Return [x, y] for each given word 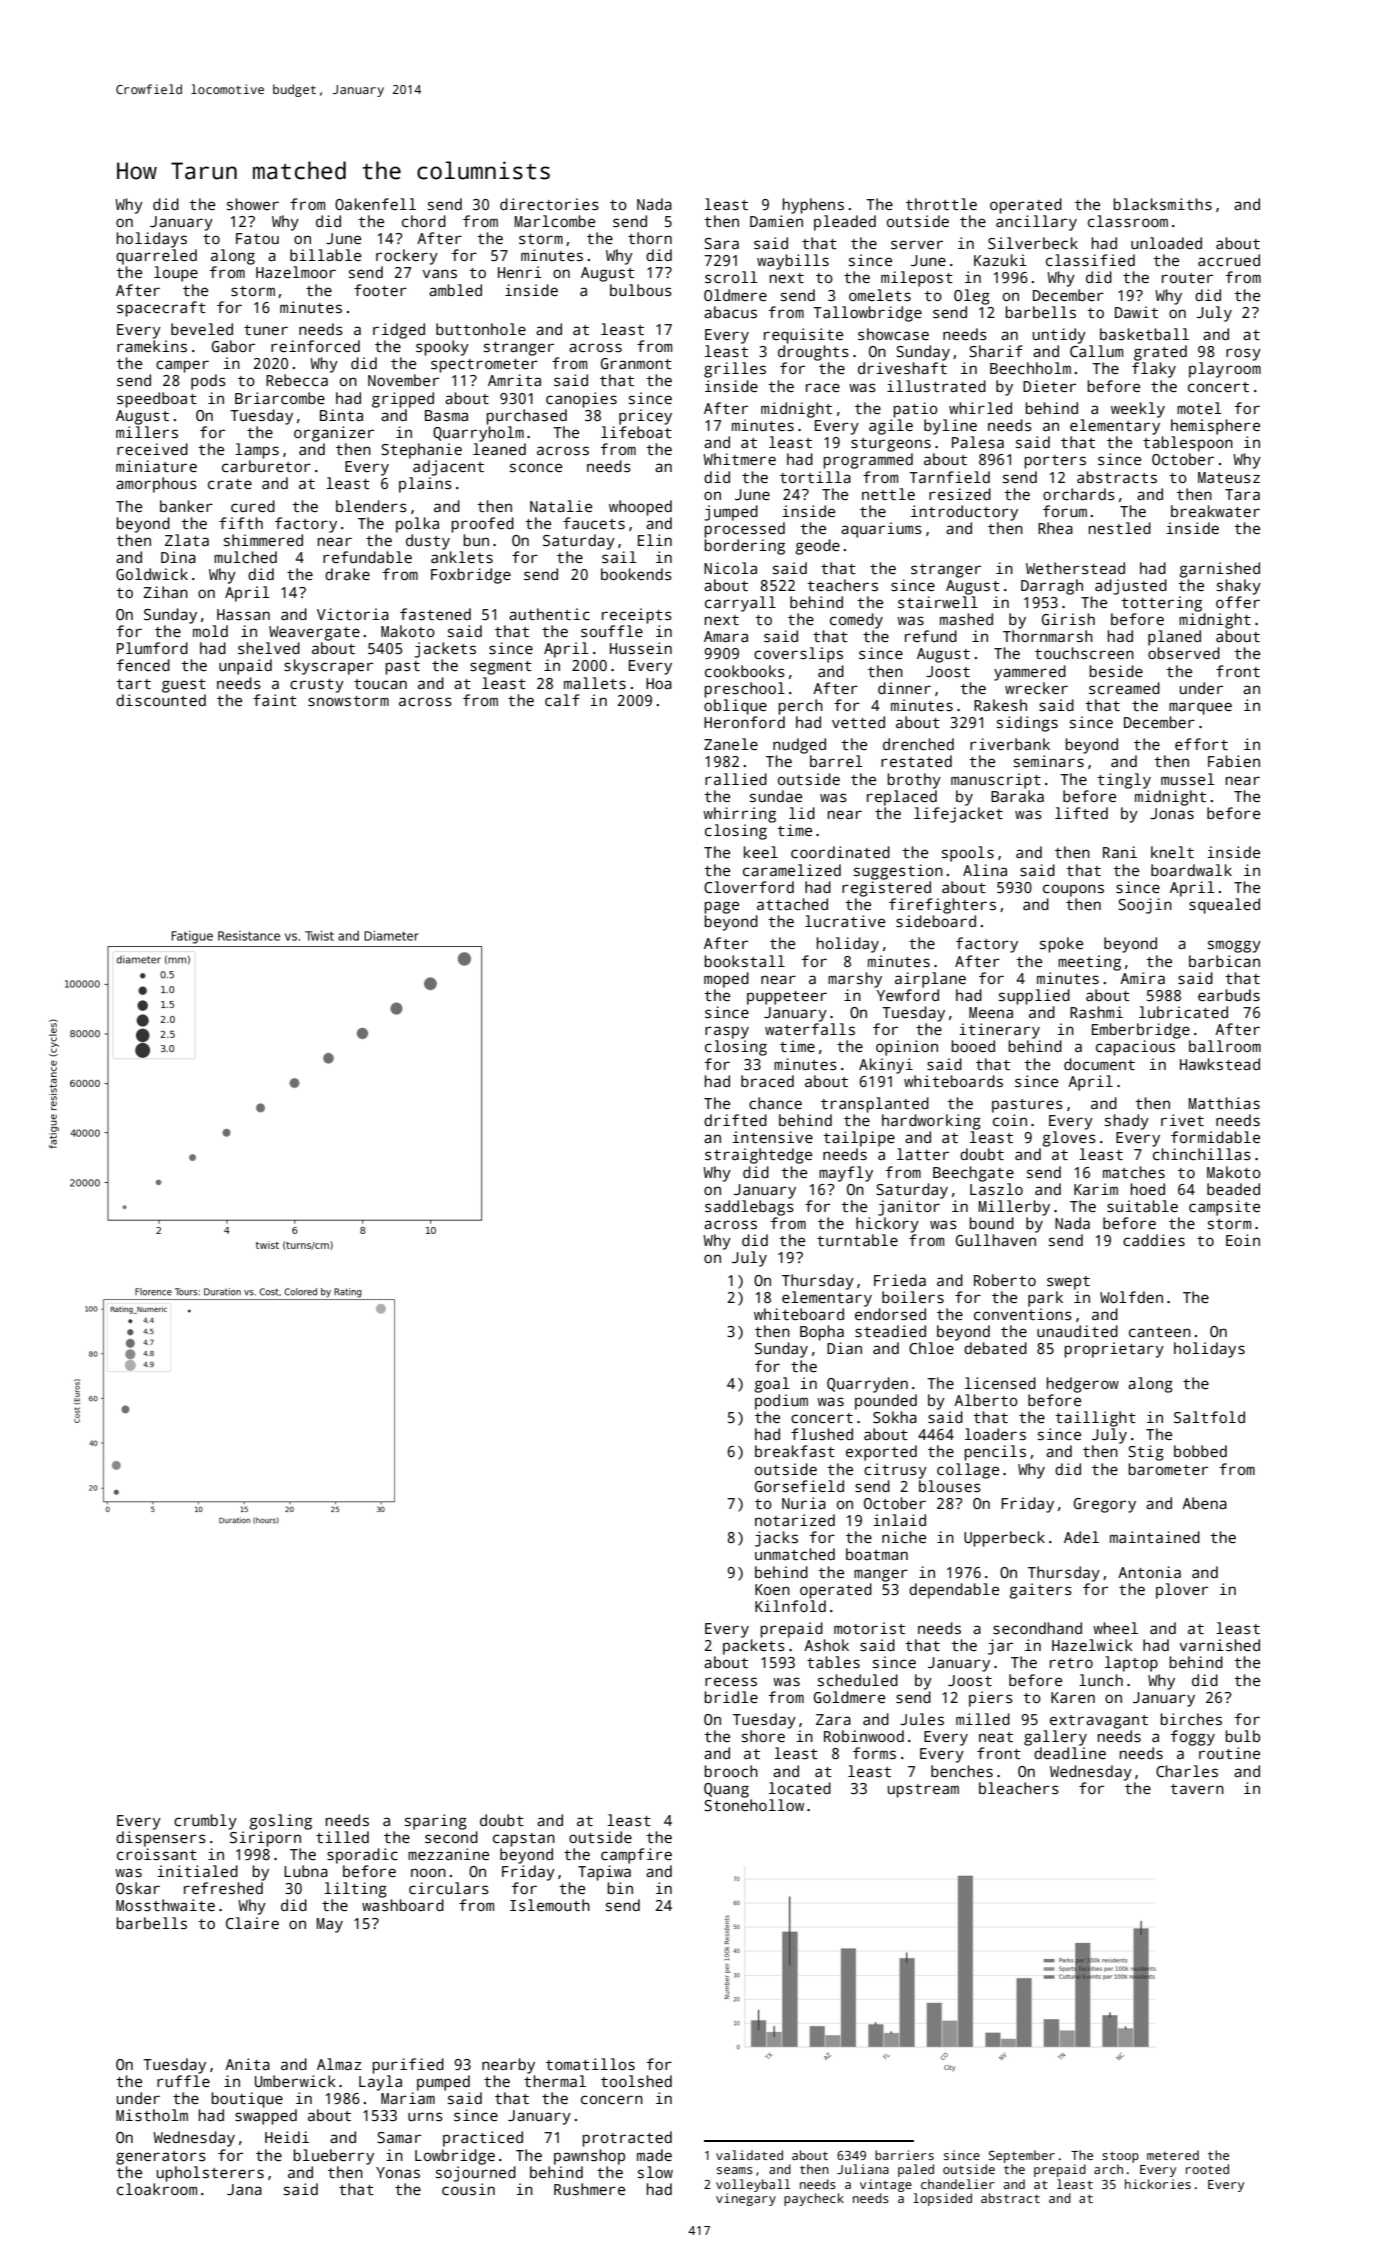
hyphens [813, 206]
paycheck [814, 2199]
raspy [727, 1032]
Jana [244, 2189]
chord [424, 221]
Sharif [996, 351]
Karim [1096, 1189]
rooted [1207, 2169]
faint [275, 700]
